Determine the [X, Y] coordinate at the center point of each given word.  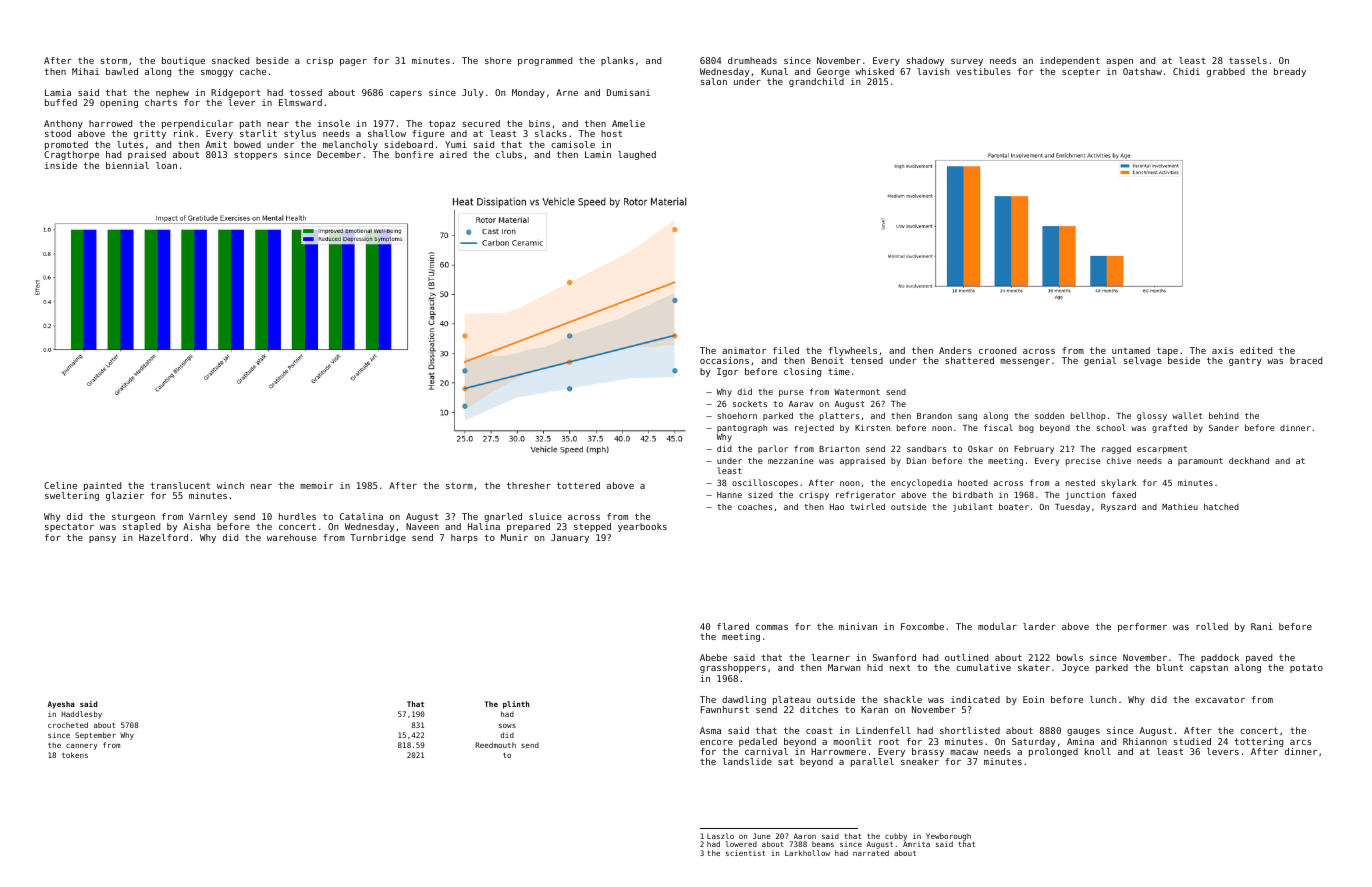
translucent [180, 485]
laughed [637, 155]
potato [1306, 668]
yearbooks [642, 527]
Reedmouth [496, 745]
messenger [1025, 362]
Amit [216, 144]
